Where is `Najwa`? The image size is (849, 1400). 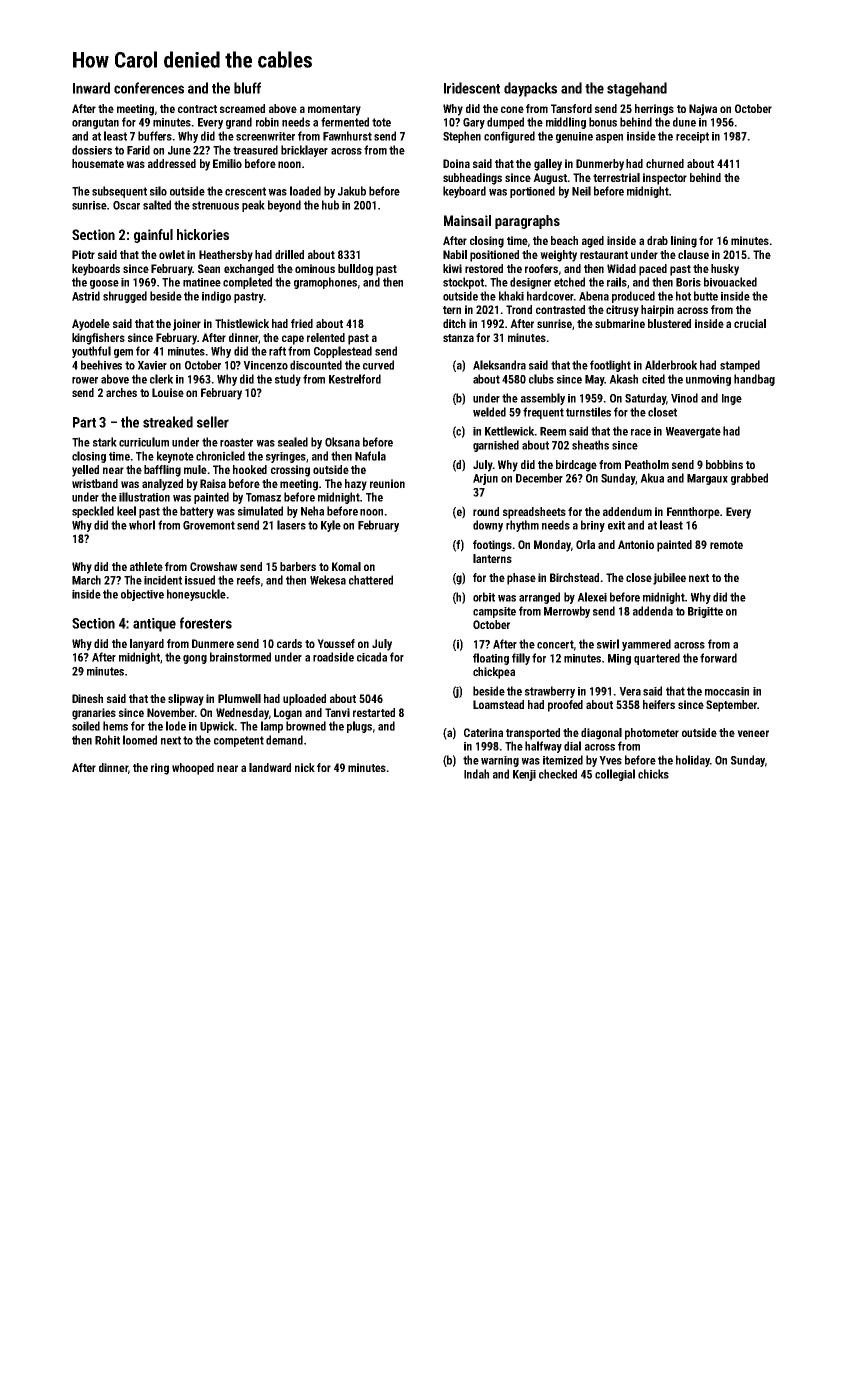 Najwa is located at coordinates (703, 110).
